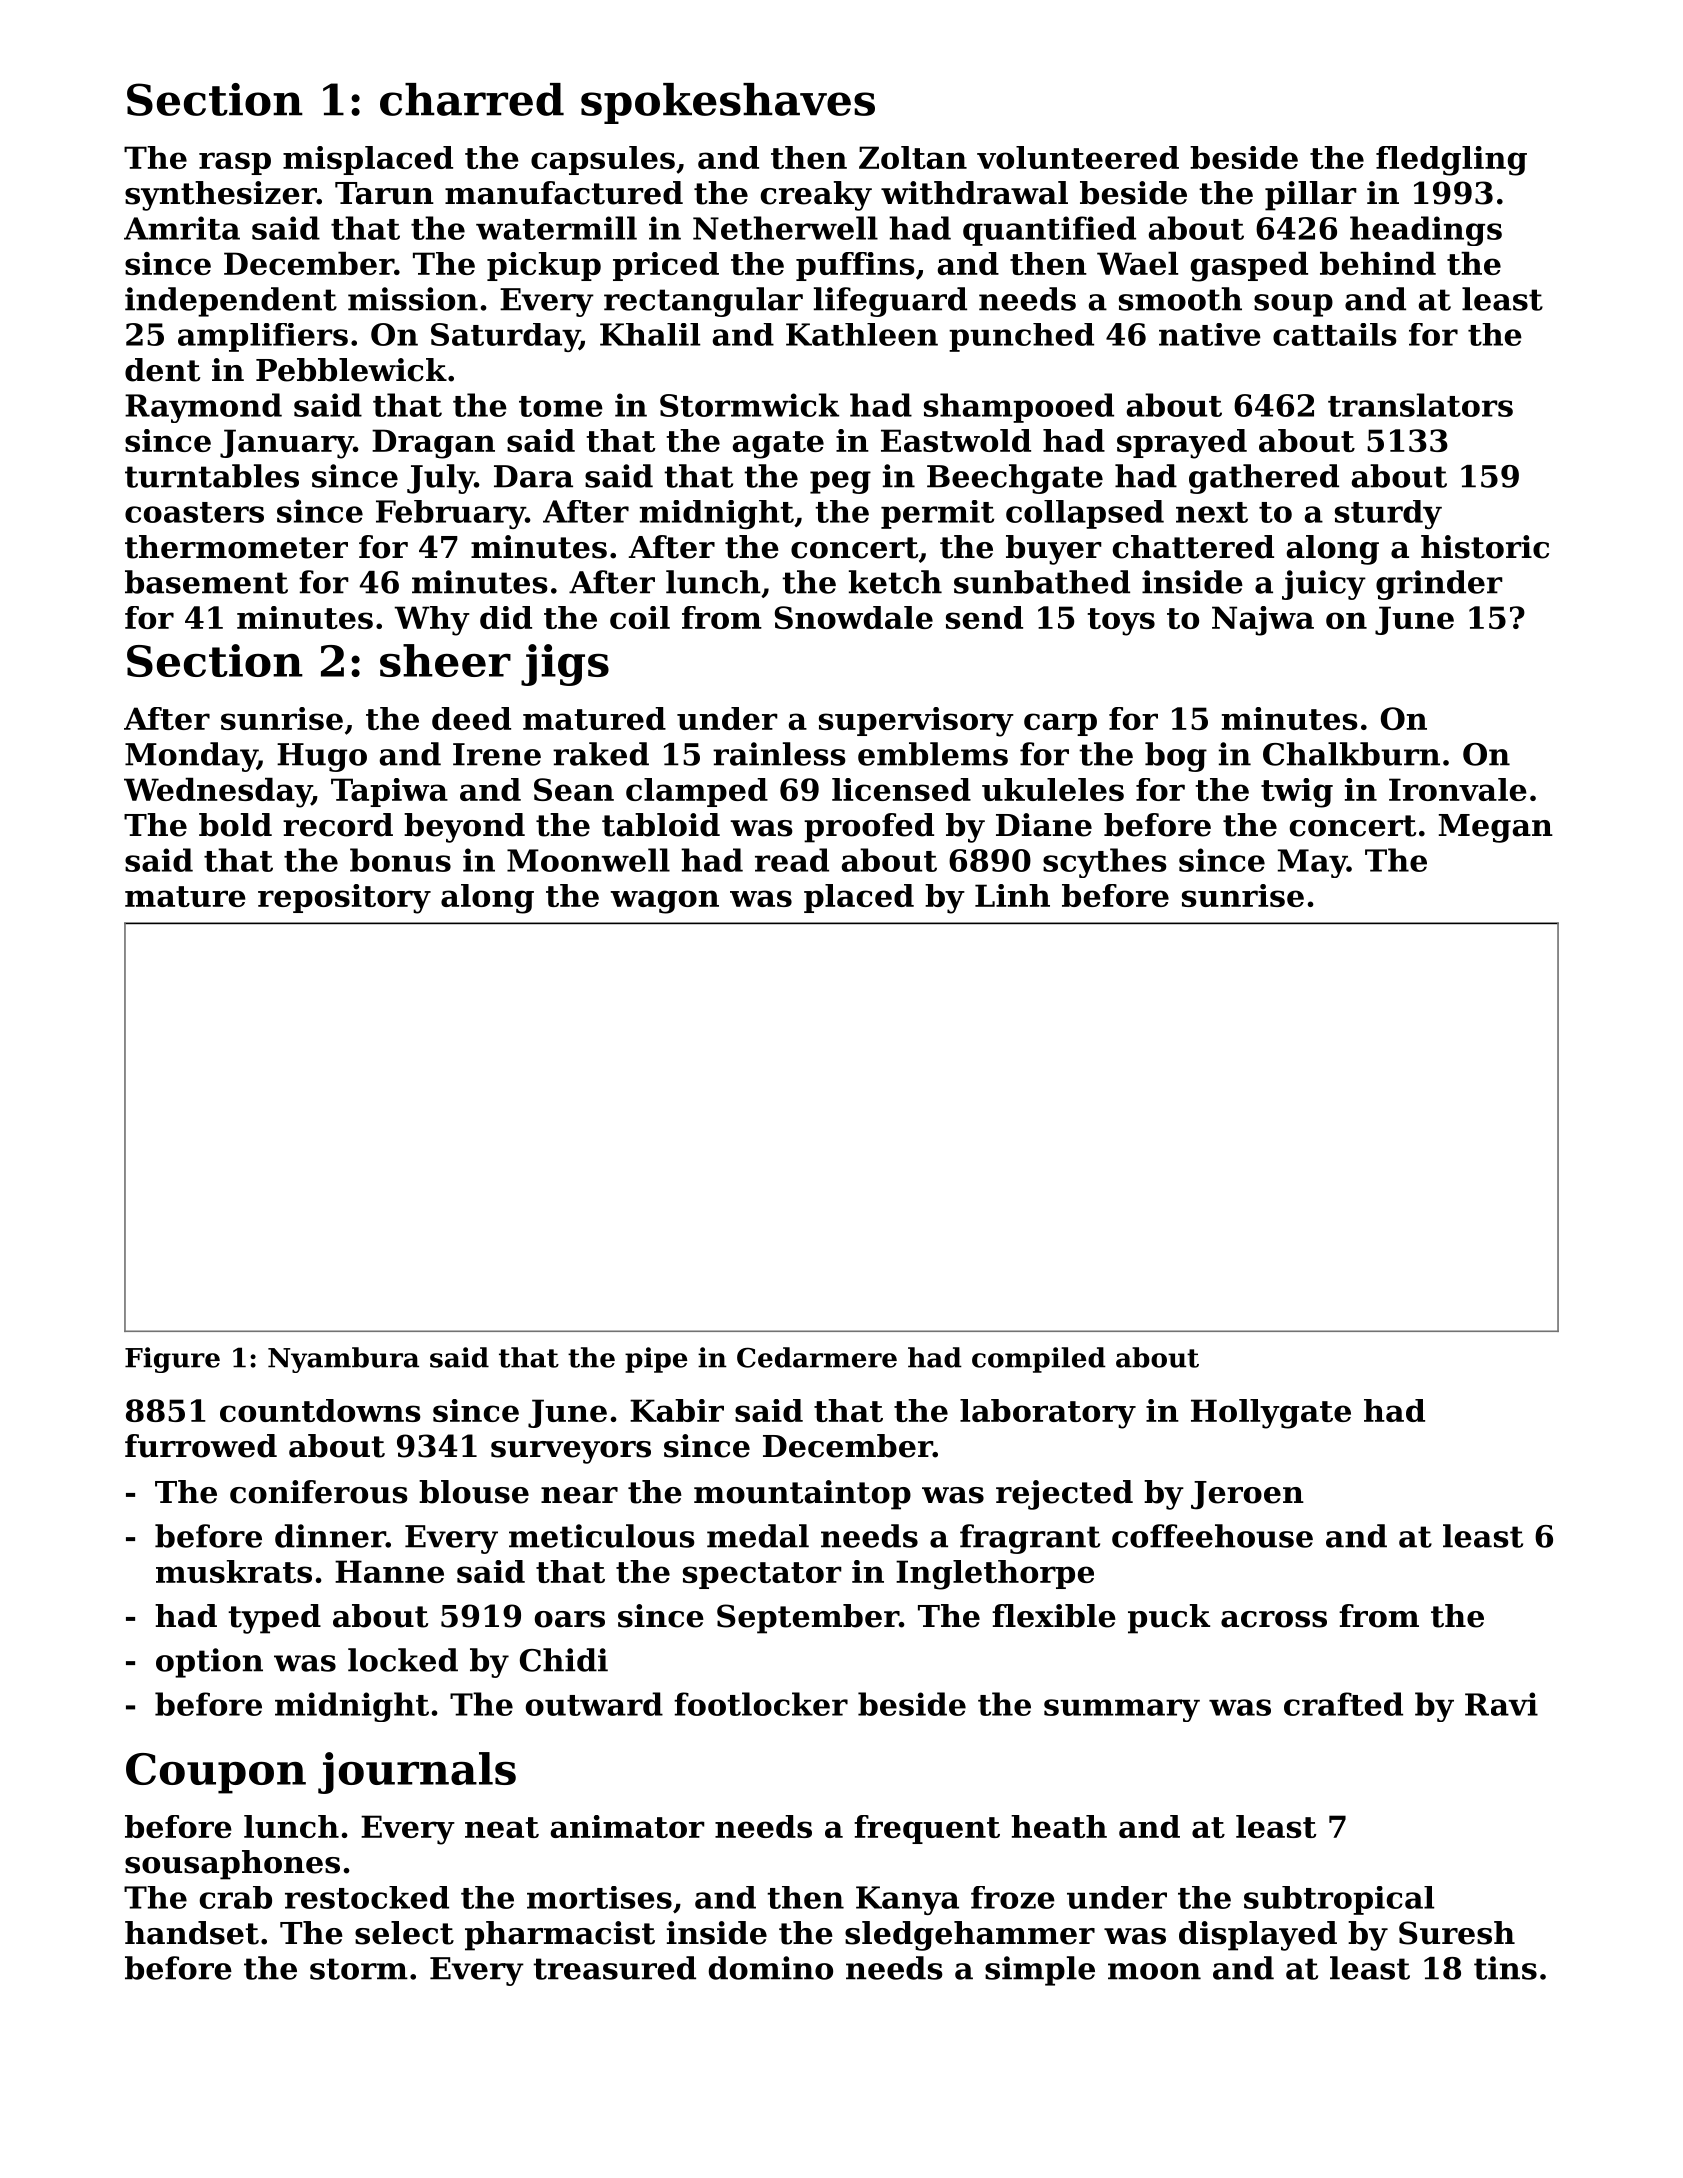  What do you see at coordinates (343, 1360) in the page?
I see `Nyambura` at bounding box center [343, 1360].
